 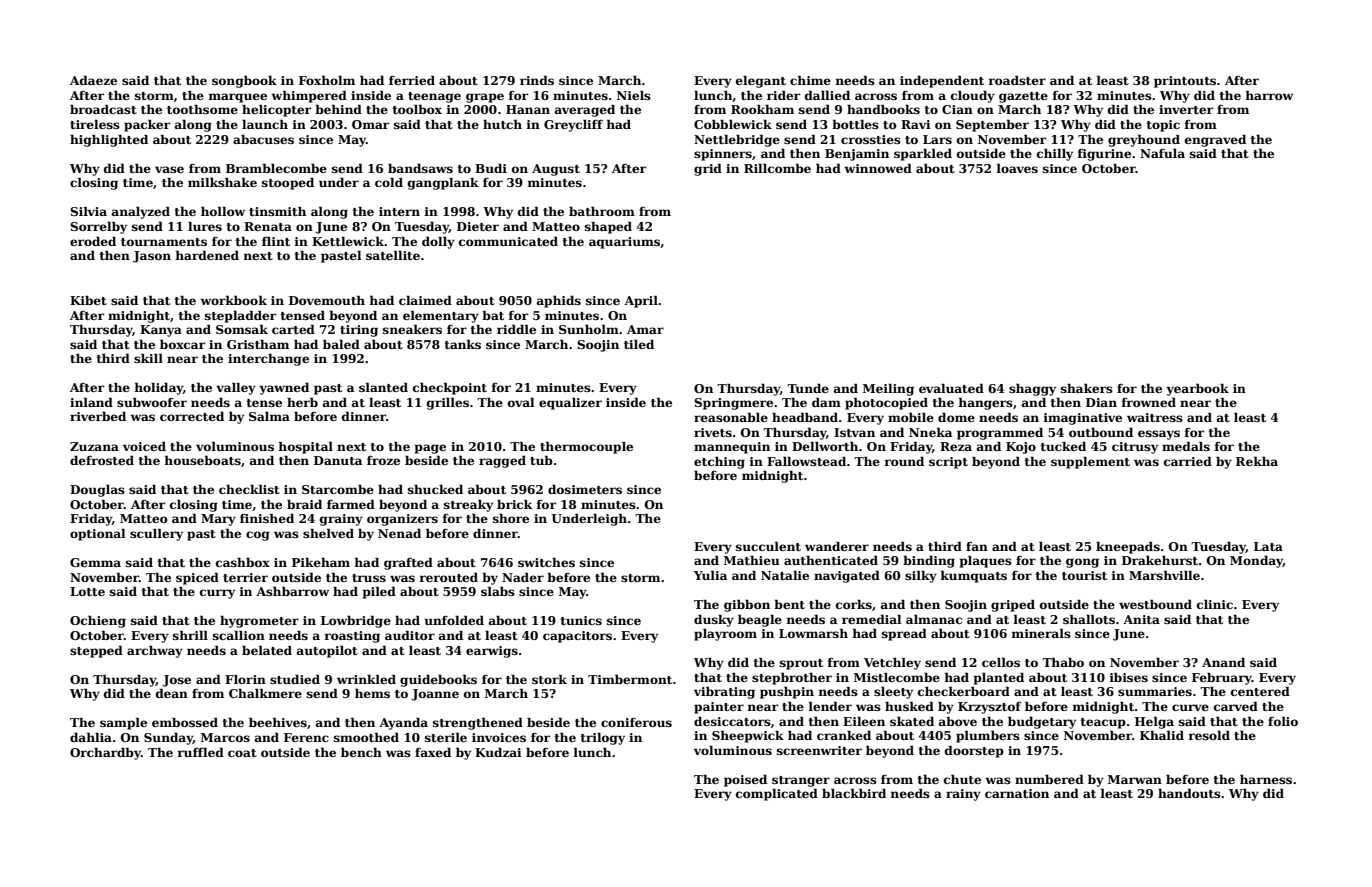 What do you see at coordinates (586, 447) in the document?
I see `thermocouple` at bounding box center [586, 447].
